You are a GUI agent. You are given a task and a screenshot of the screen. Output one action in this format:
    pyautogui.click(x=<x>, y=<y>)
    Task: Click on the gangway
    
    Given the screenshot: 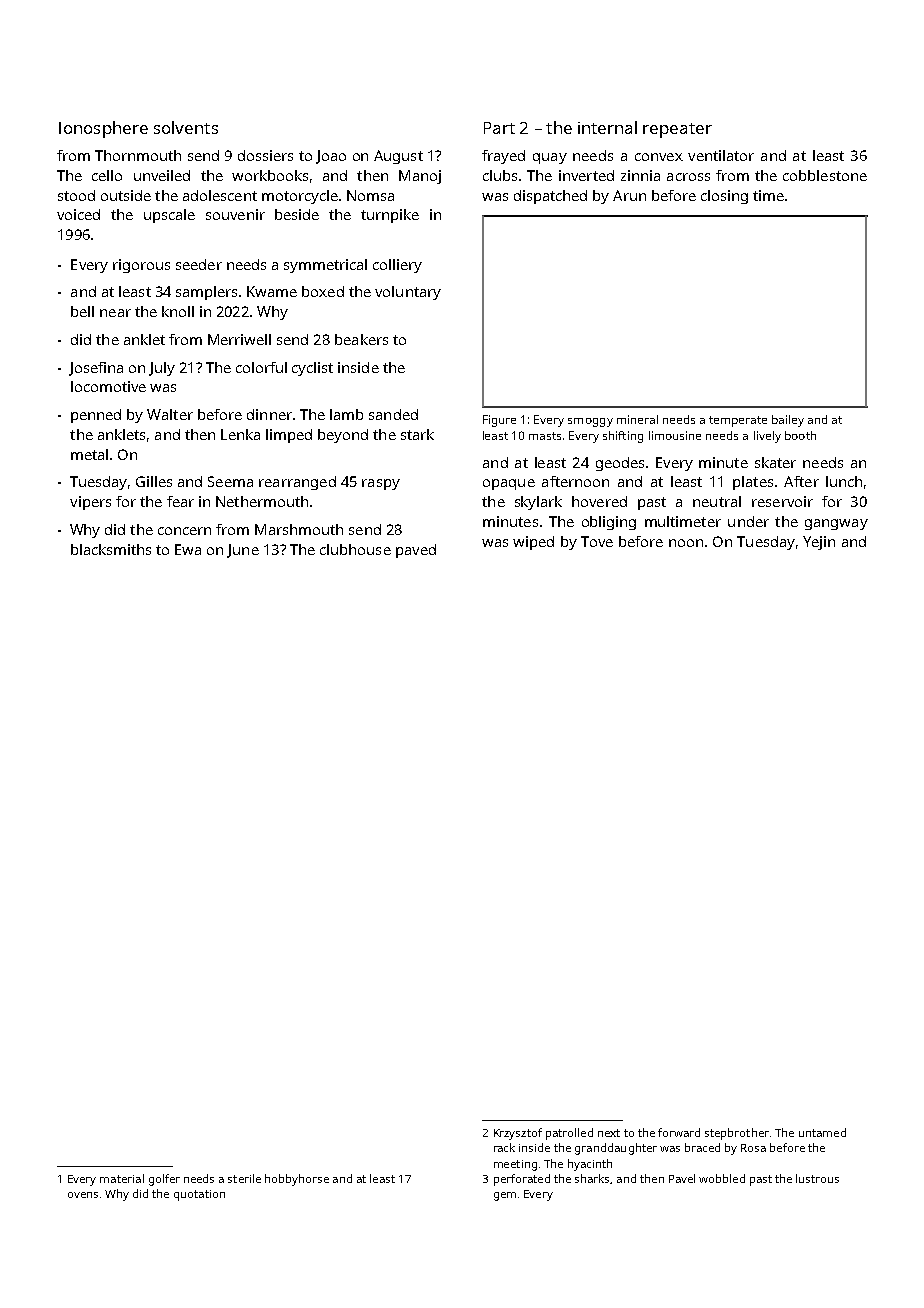 What is the action you would take?
    pyautogui.click(x=836, y=524)
